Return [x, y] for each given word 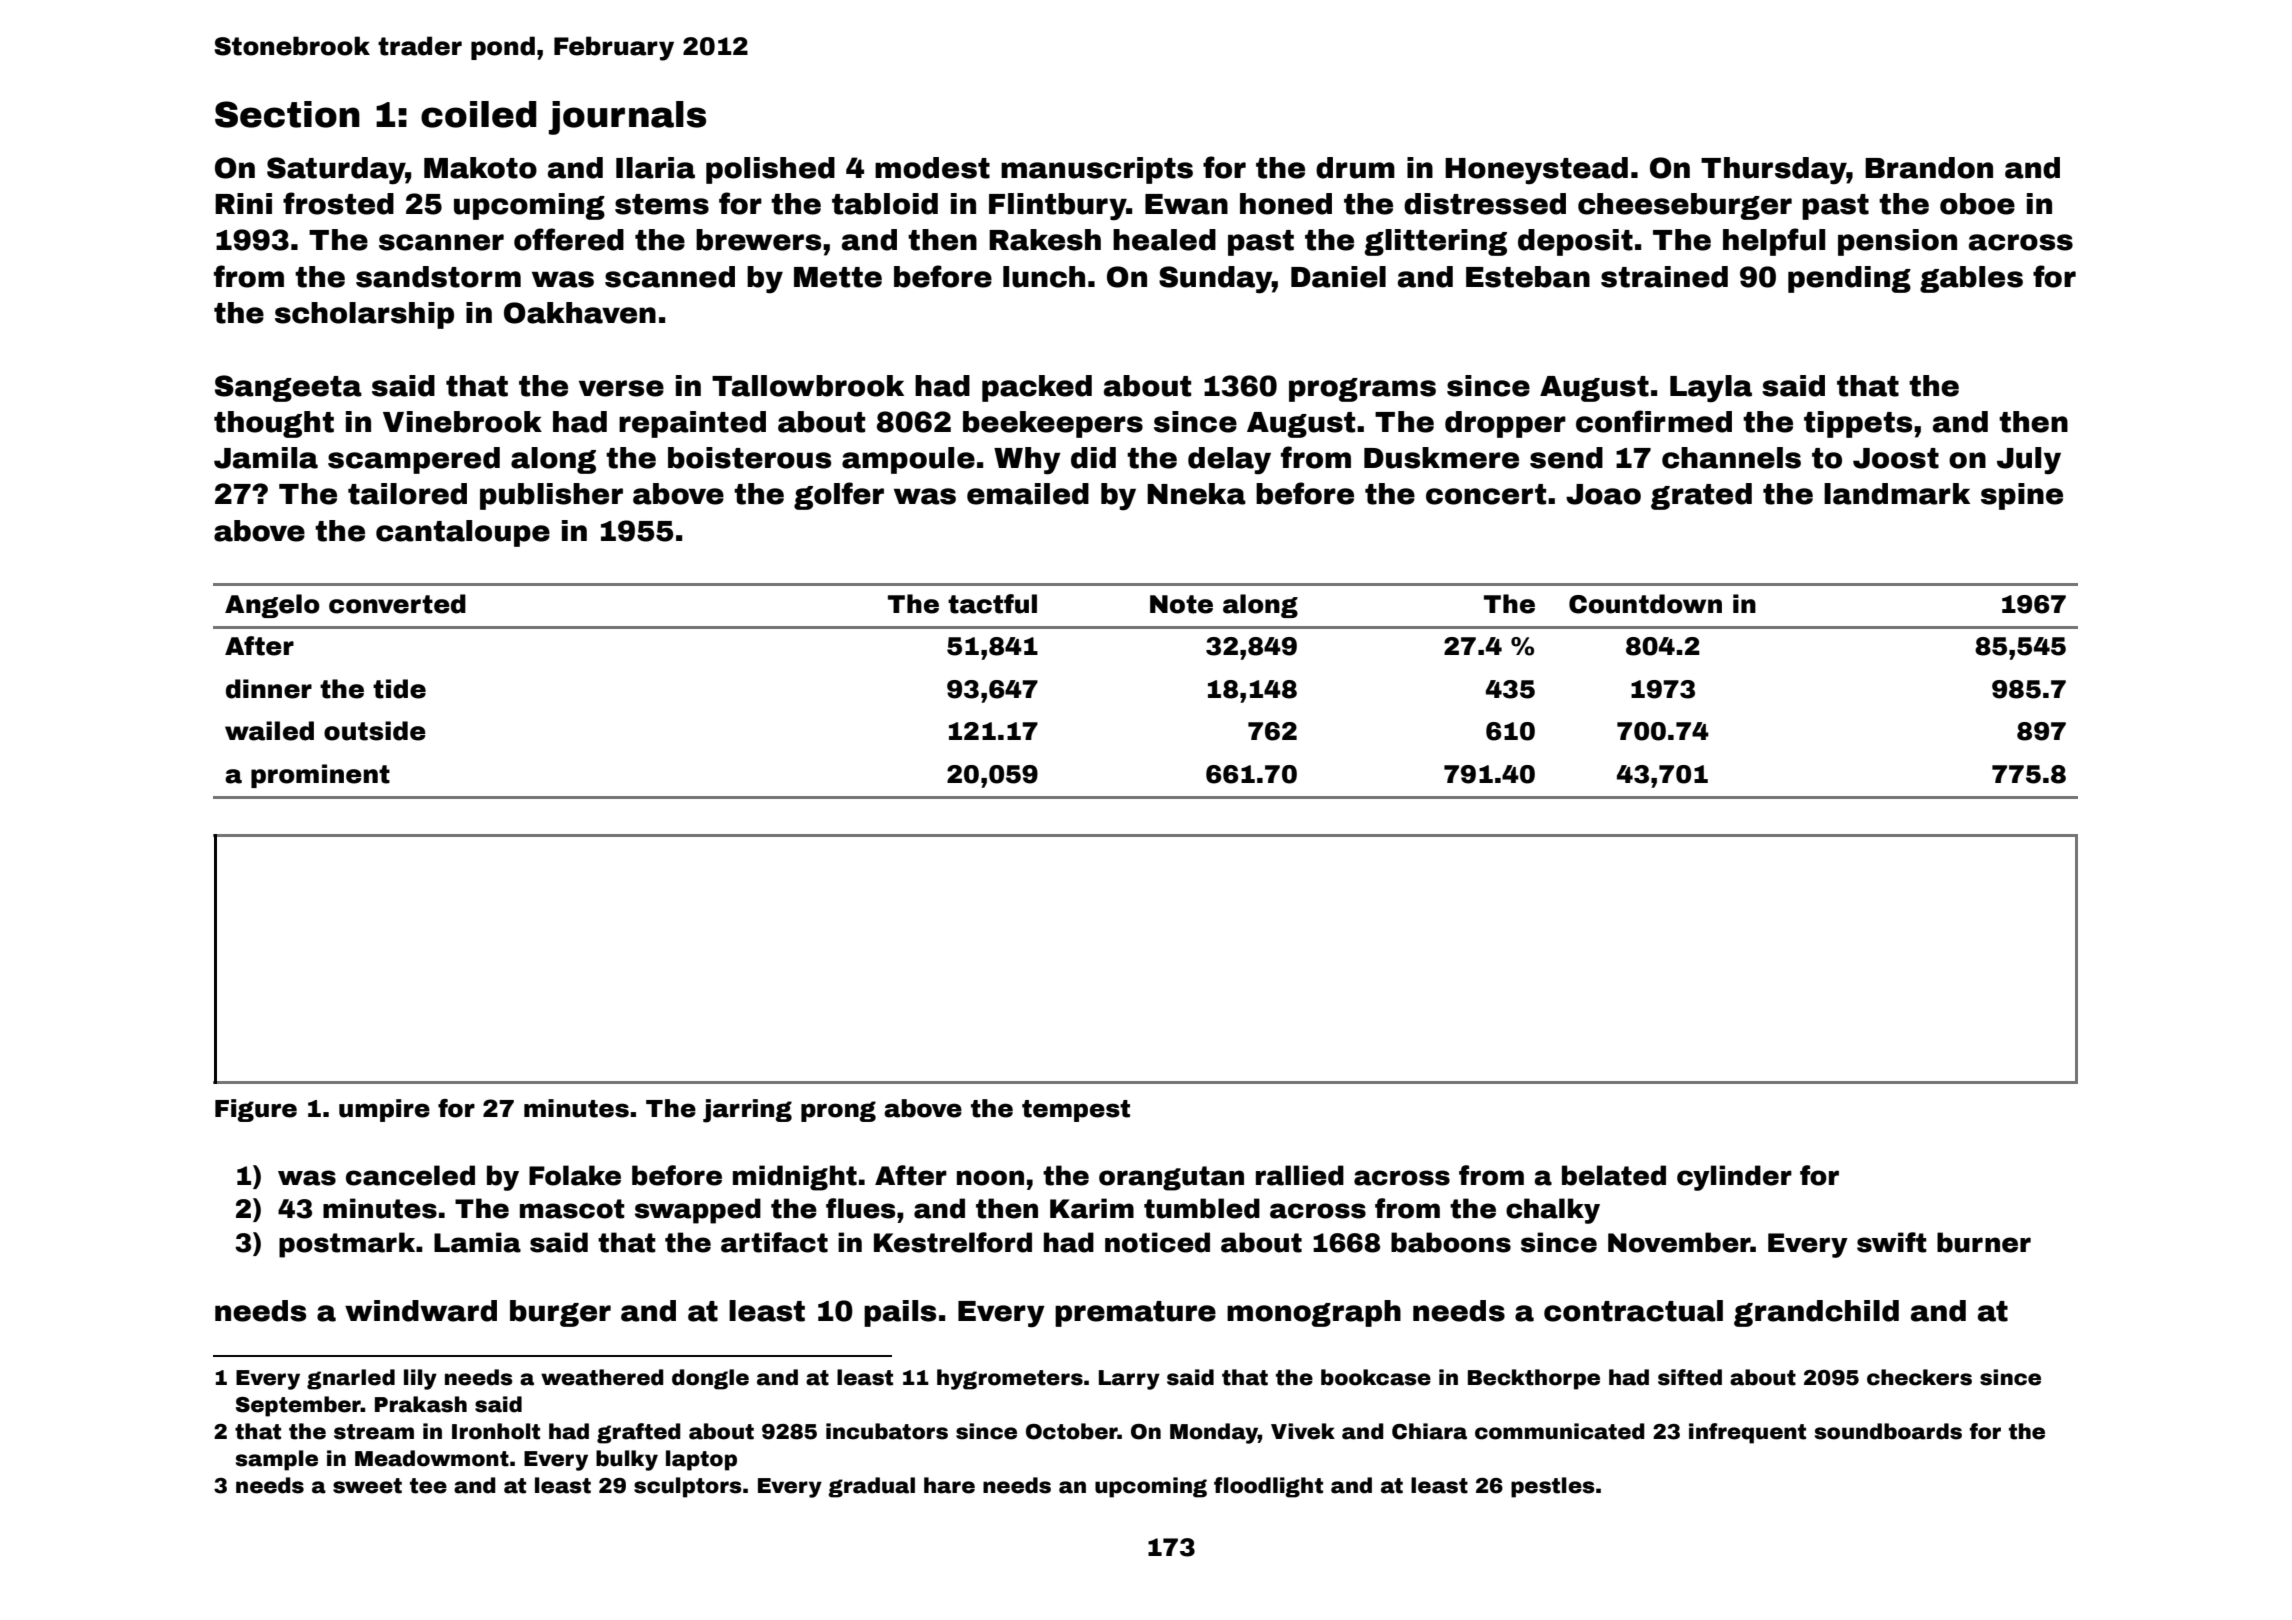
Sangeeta [288, 388]
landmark [1897, 494]
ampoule [908, 460]
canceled [410, 1175]
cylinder [1734, 1178]
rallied [1300, 1175]
